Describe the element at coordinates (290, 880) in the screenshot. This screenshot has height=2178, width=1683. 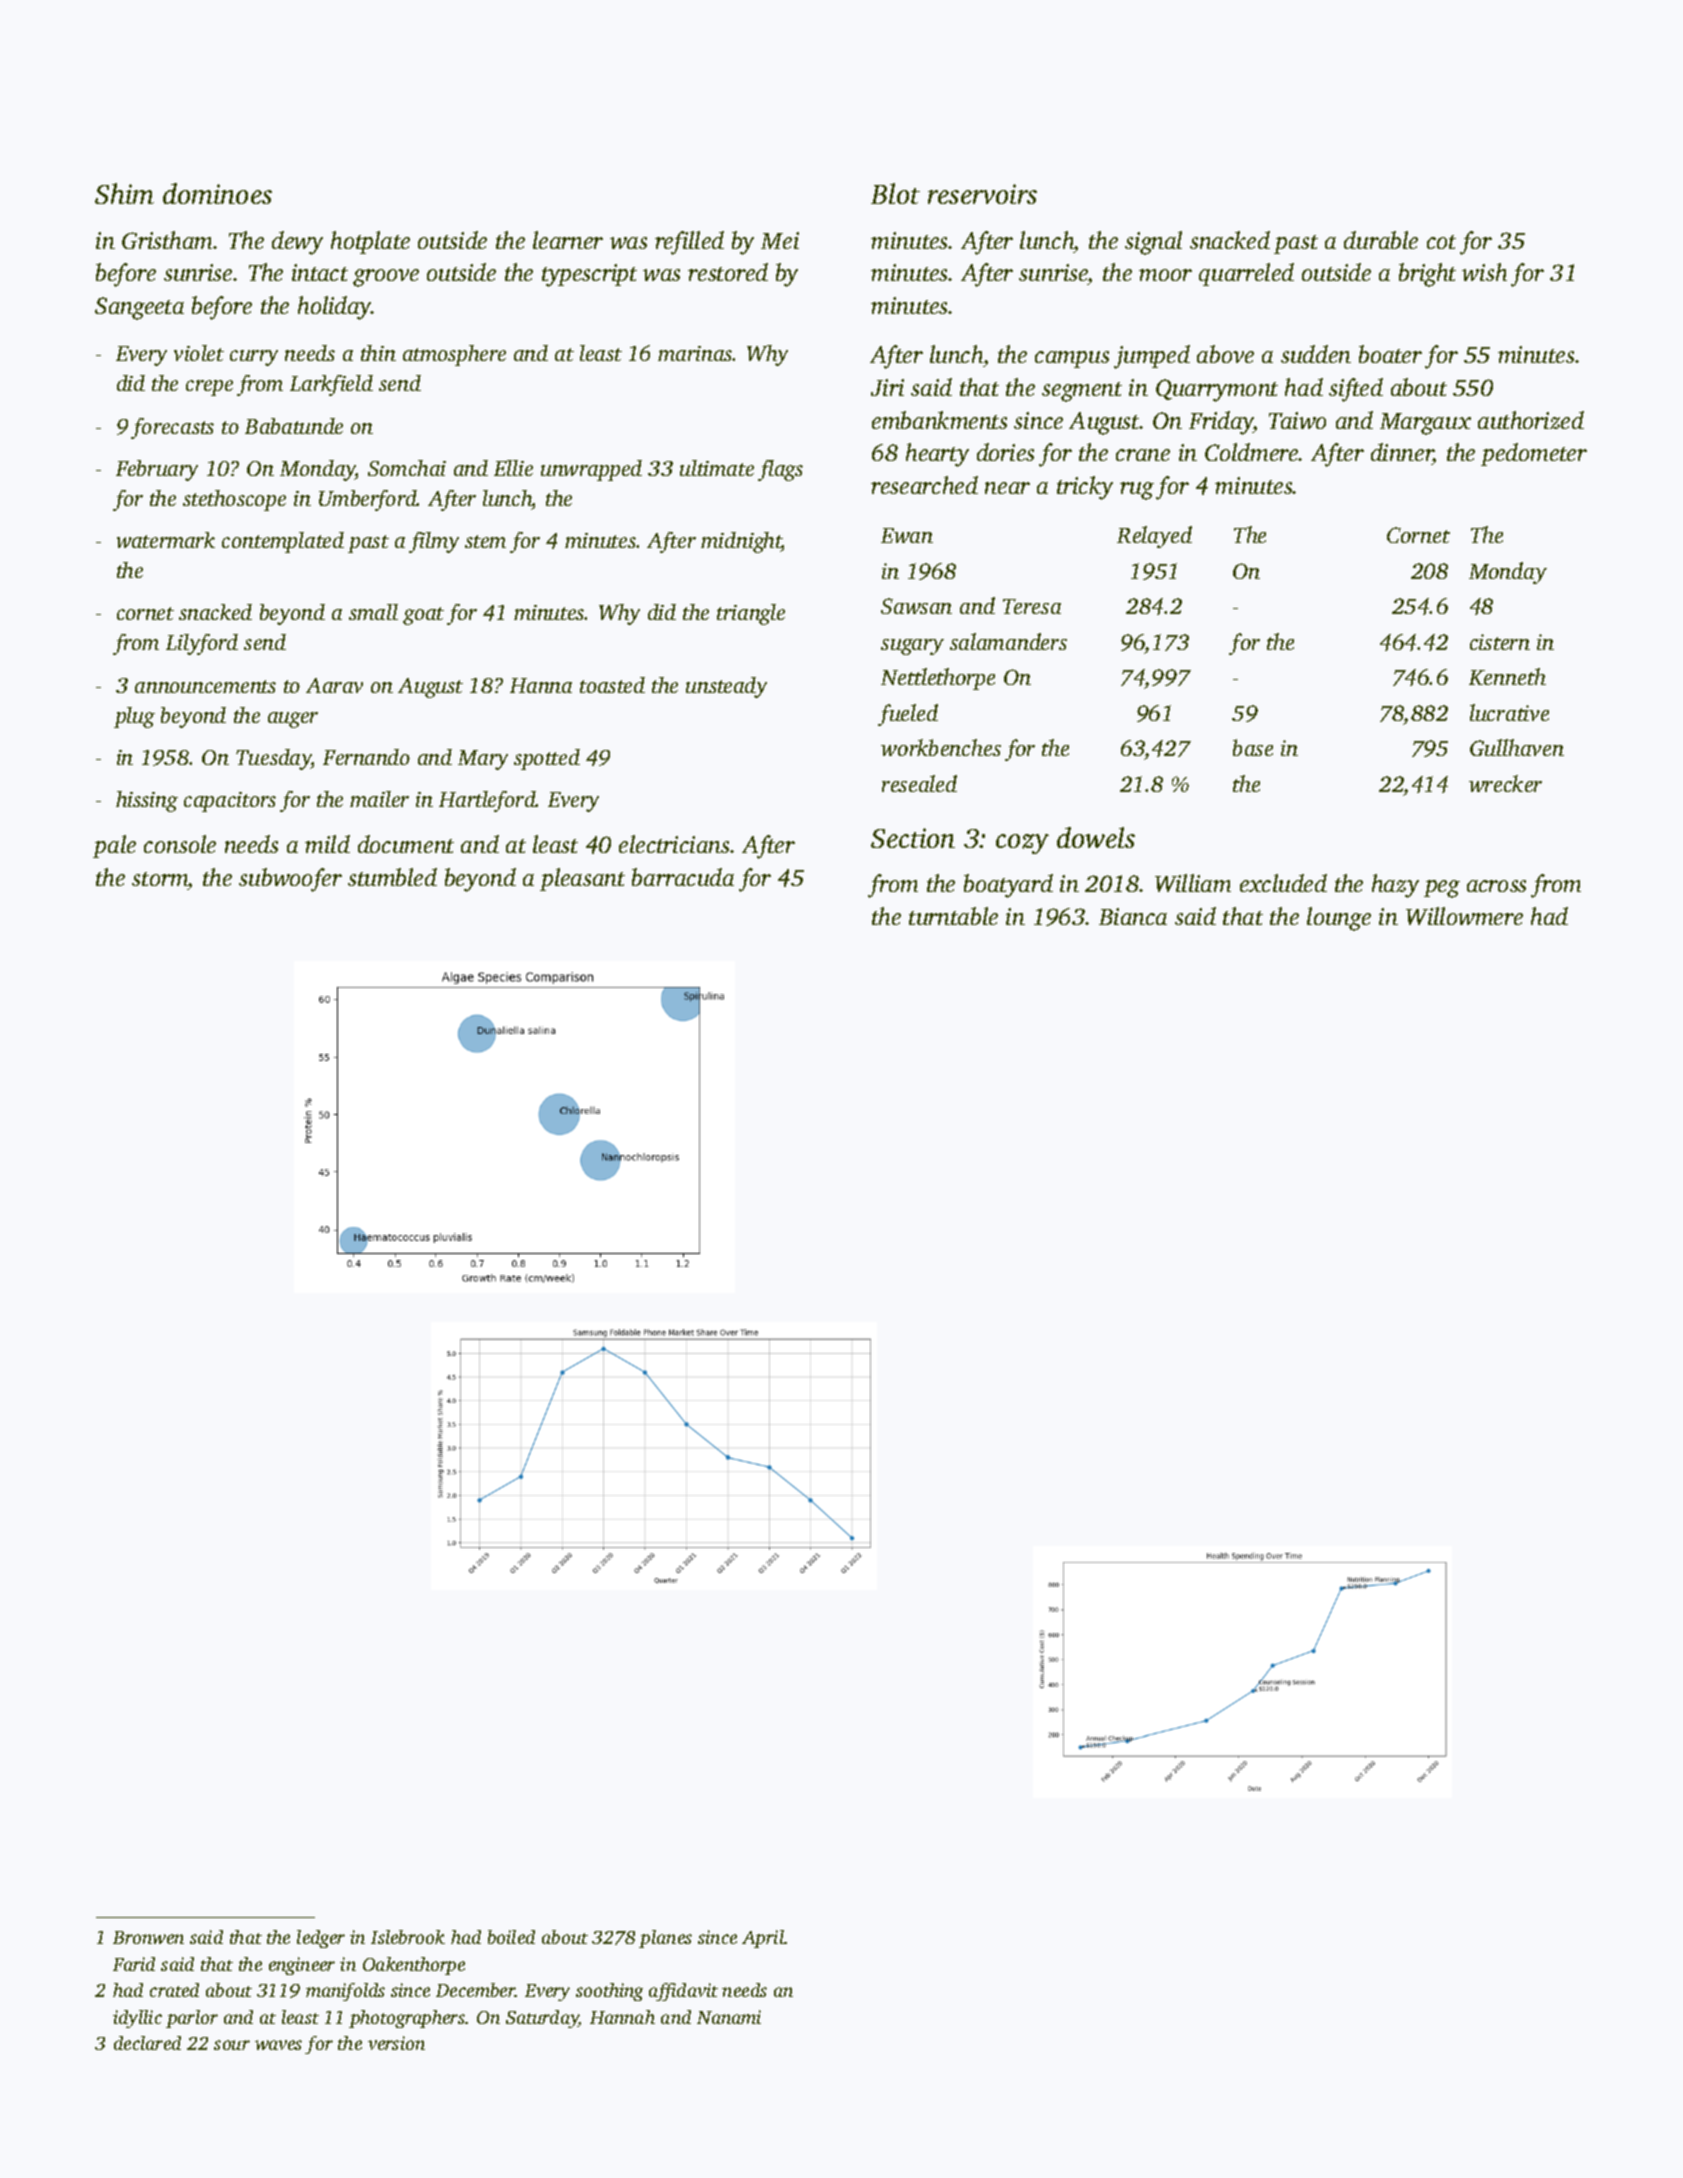
I see `subwoofer` at that location.
